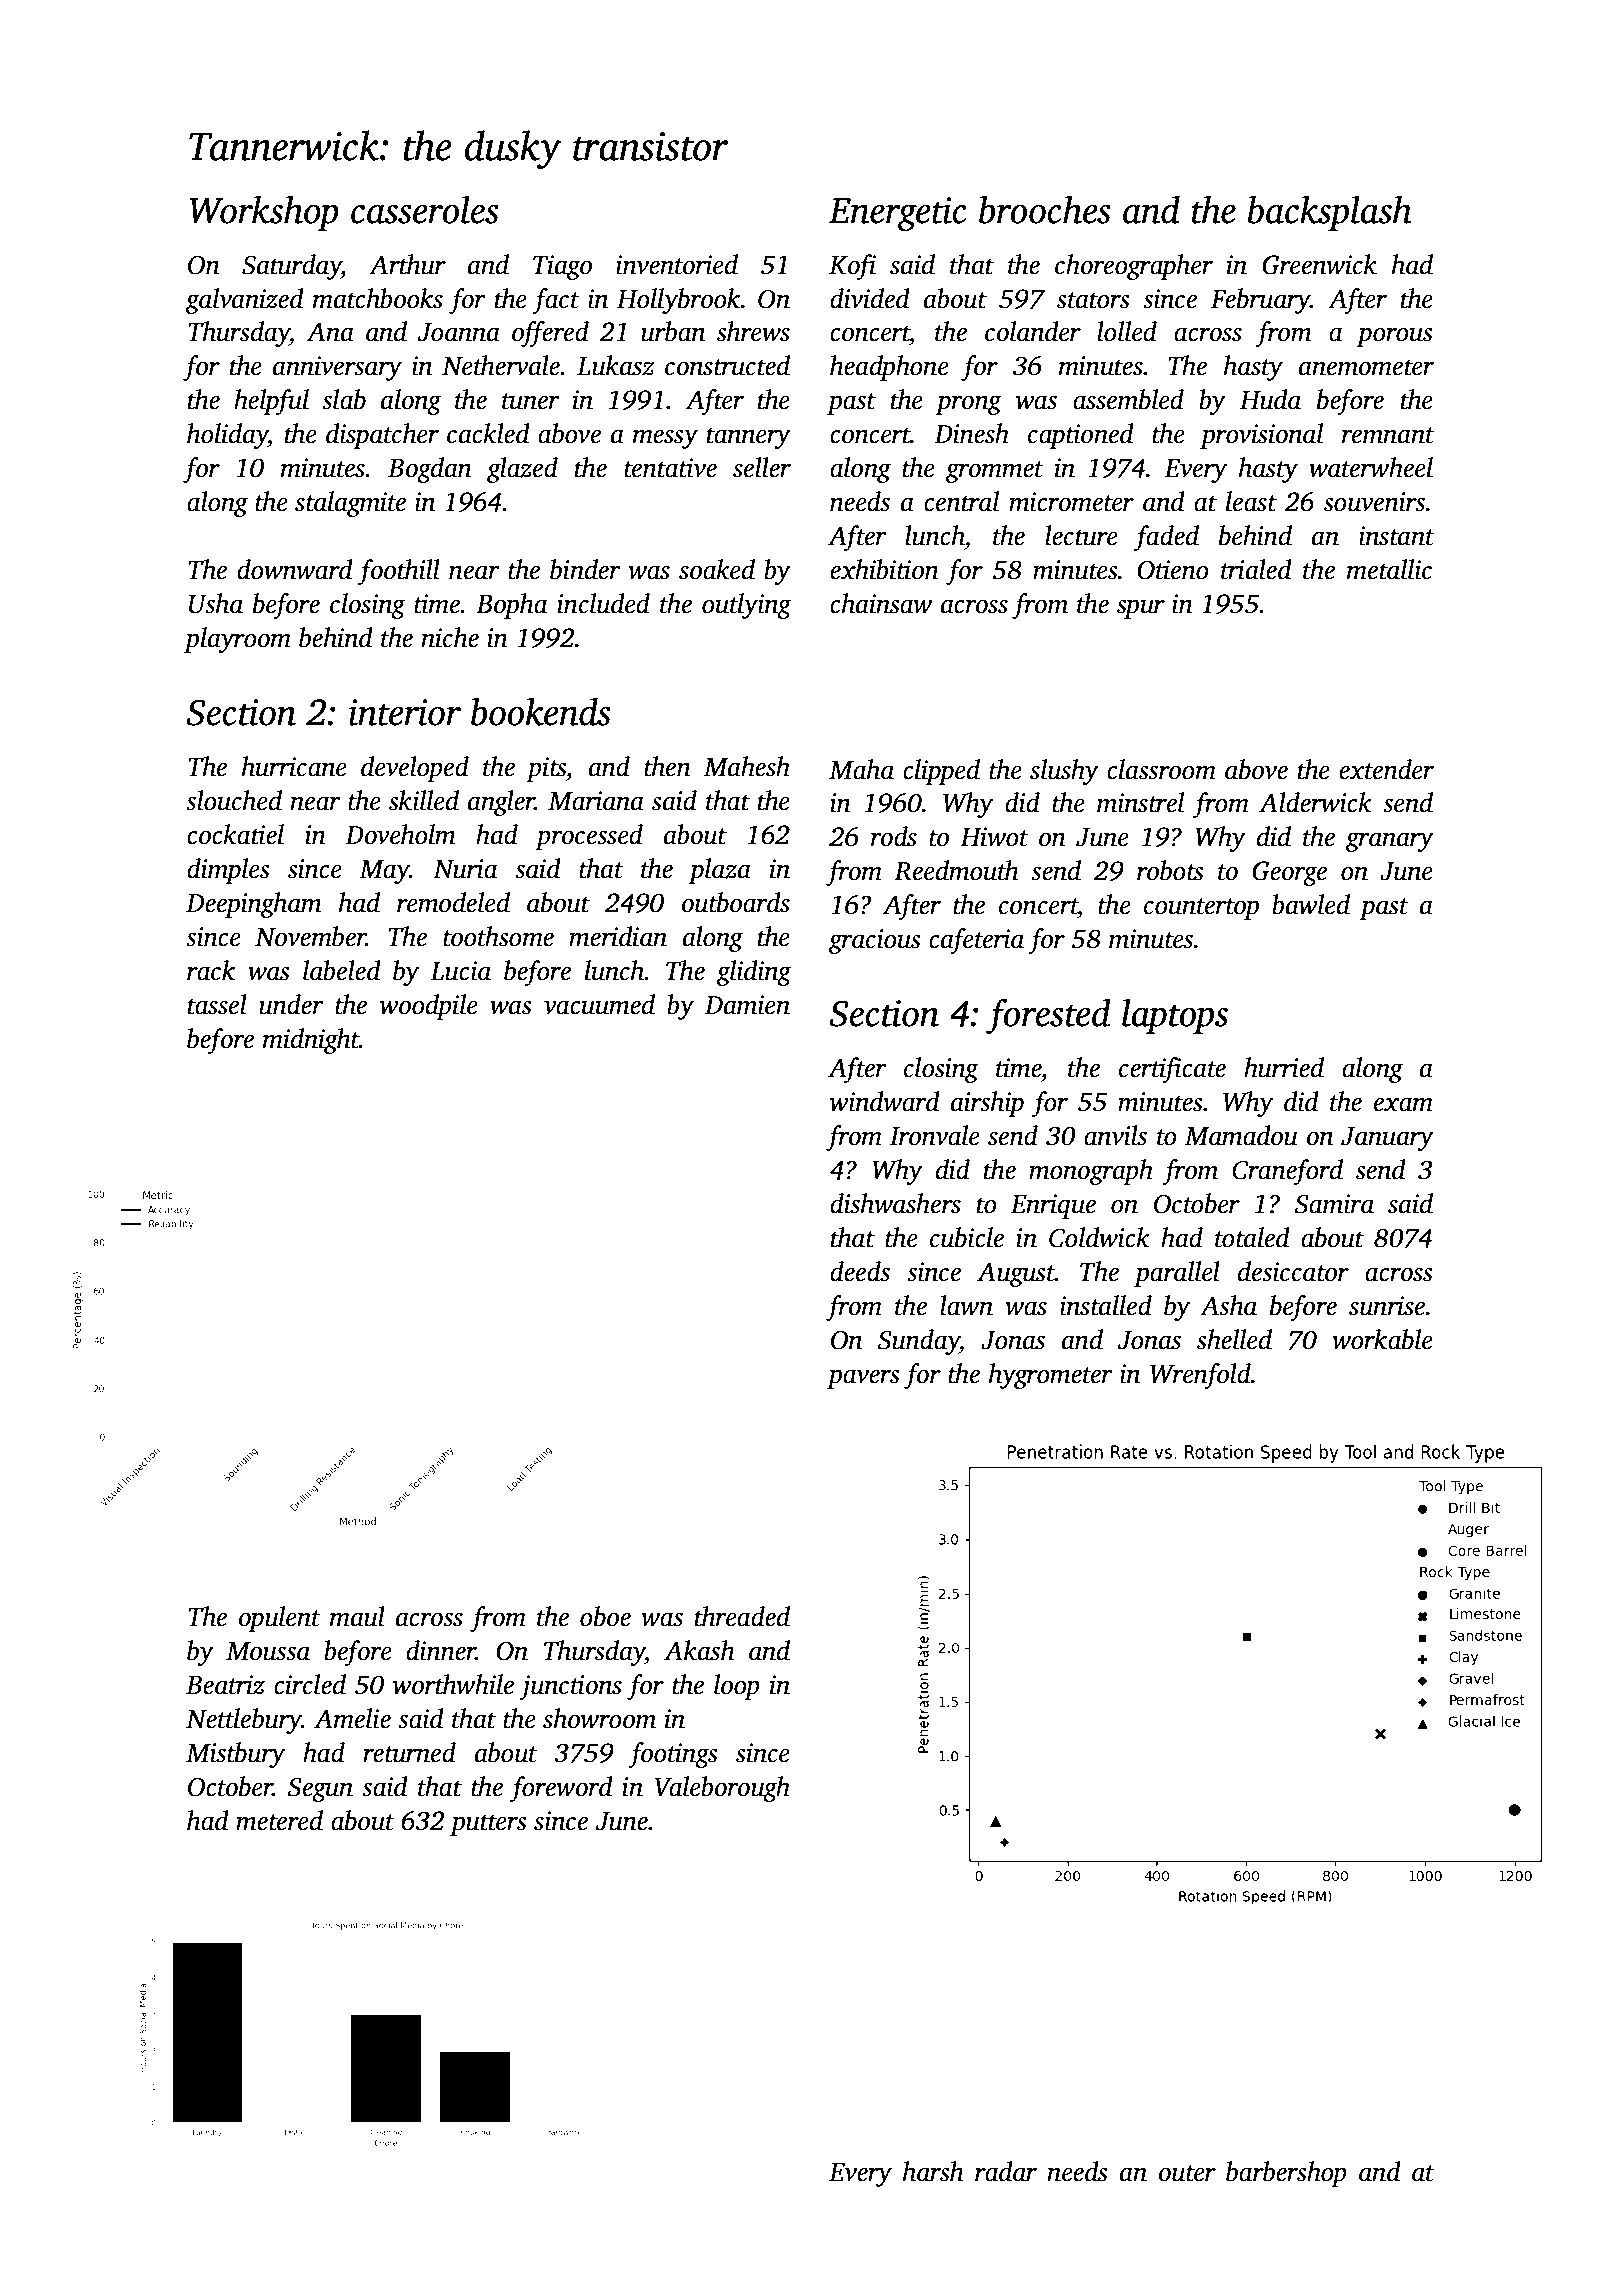 The image size is (1620, 2292). Describe the element at coordinates (1045, 210) in the page. I see `brooches` at that location.
